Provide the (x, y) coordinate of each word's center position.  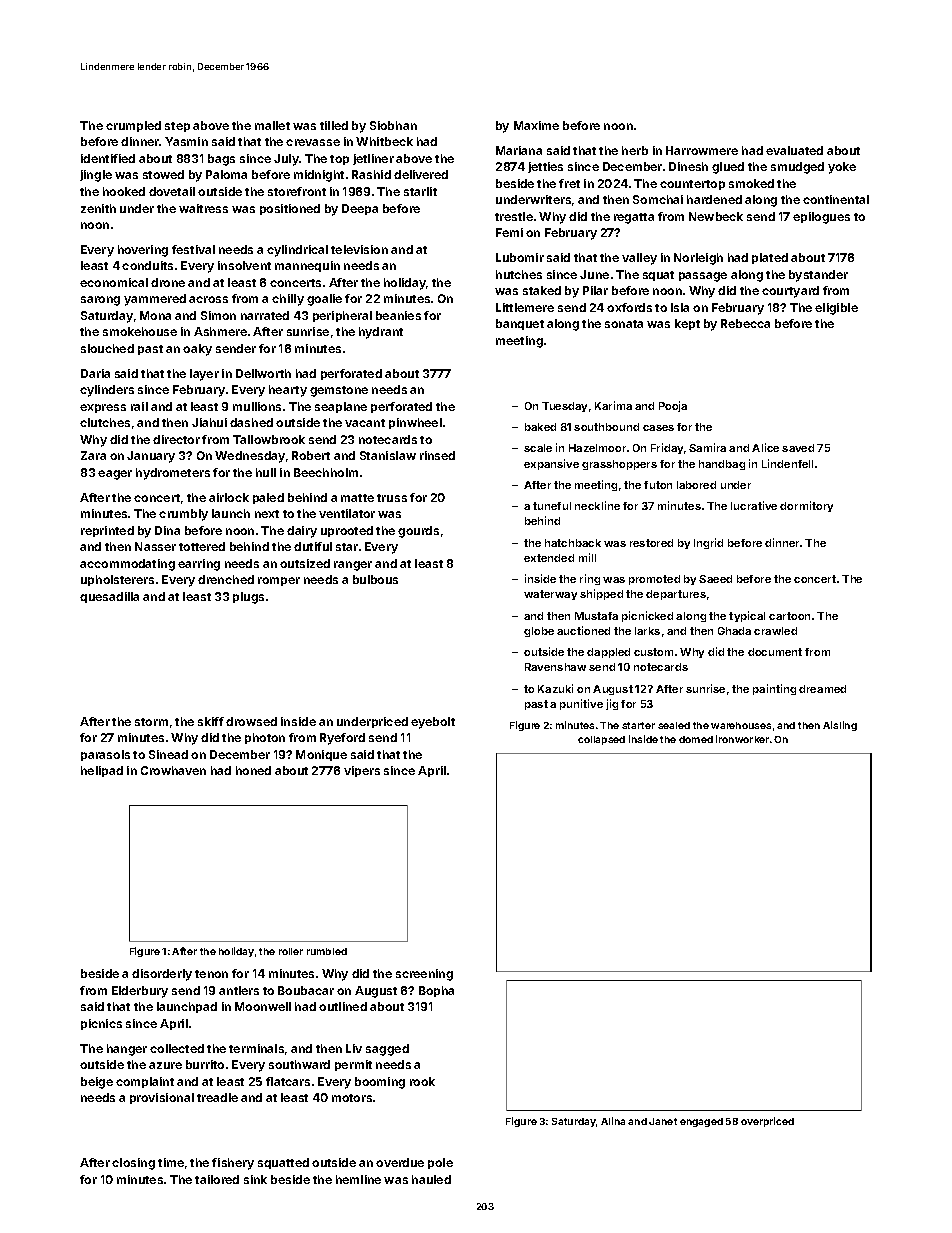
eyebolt (433, 723)
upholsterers (117, 580)
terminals (256, 1048)
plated (770, 258)
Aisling (840, 726)
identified (108, 158)
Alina (613, 1121)
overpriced (767, 1122)
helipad (102, 771)
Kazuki (555, 688)
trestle (514, 216)
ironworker (742, 739)
